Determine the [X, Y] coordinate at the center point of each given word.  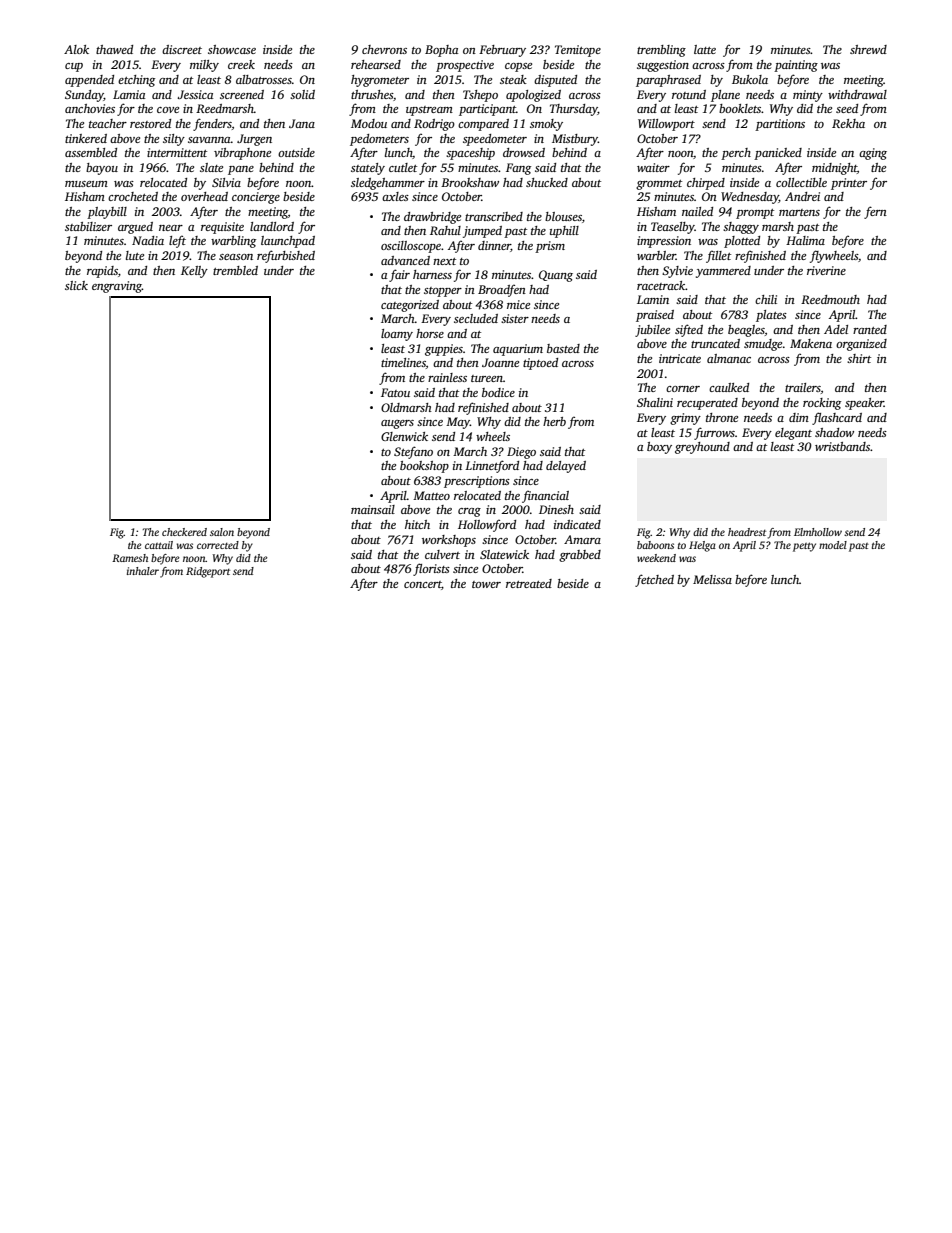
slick [76, 285]
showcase [232, 49]
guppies [444, 350]
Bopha [441, 51]
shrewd [868, 49]
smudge [763, 345]
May [458, 423]
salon [222, 532]
